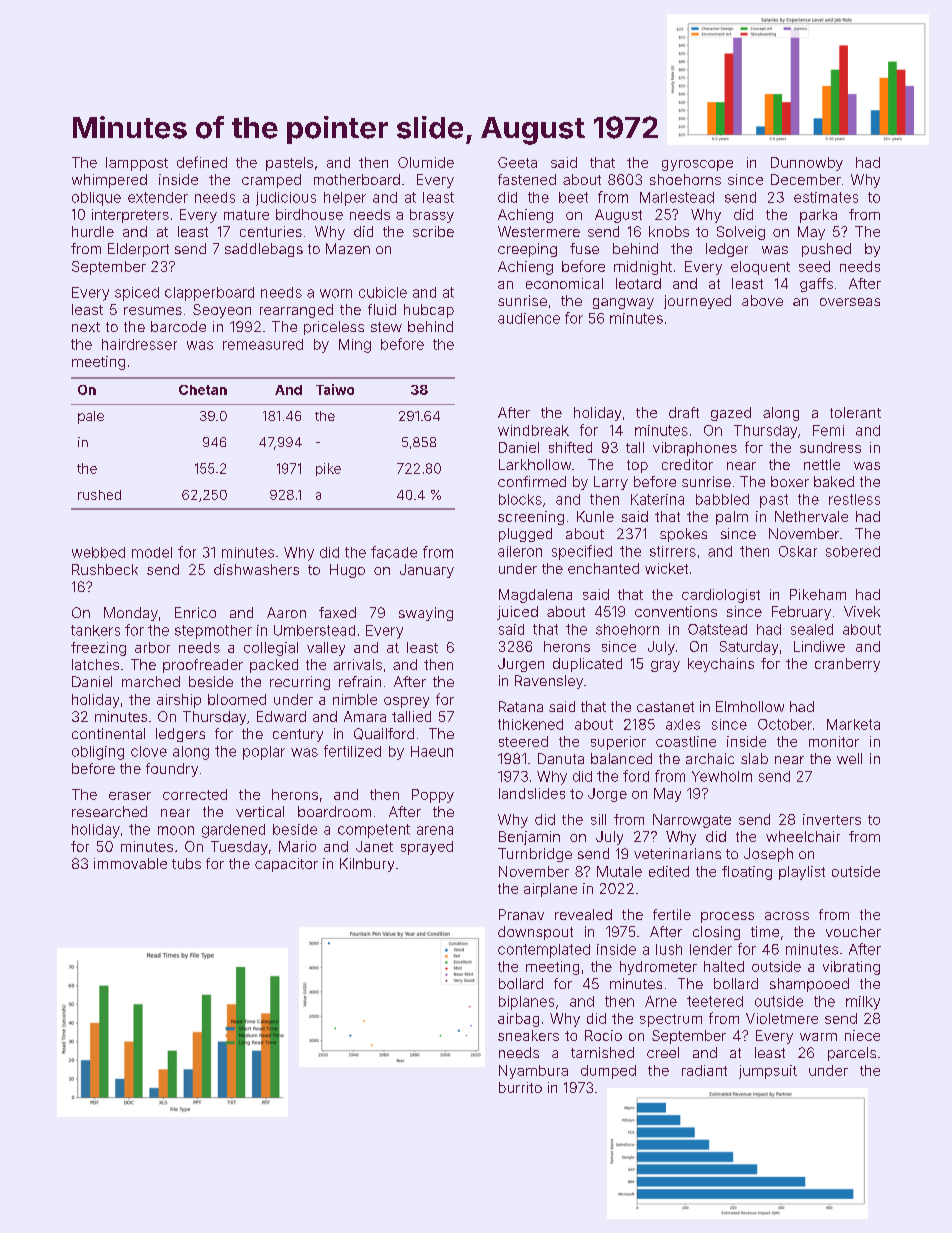 The image size is (952, 1233). What do you see at coordinates (807, 164) in the screenshot?
I see `Dunnowby` at bounding box center [807, 164].
